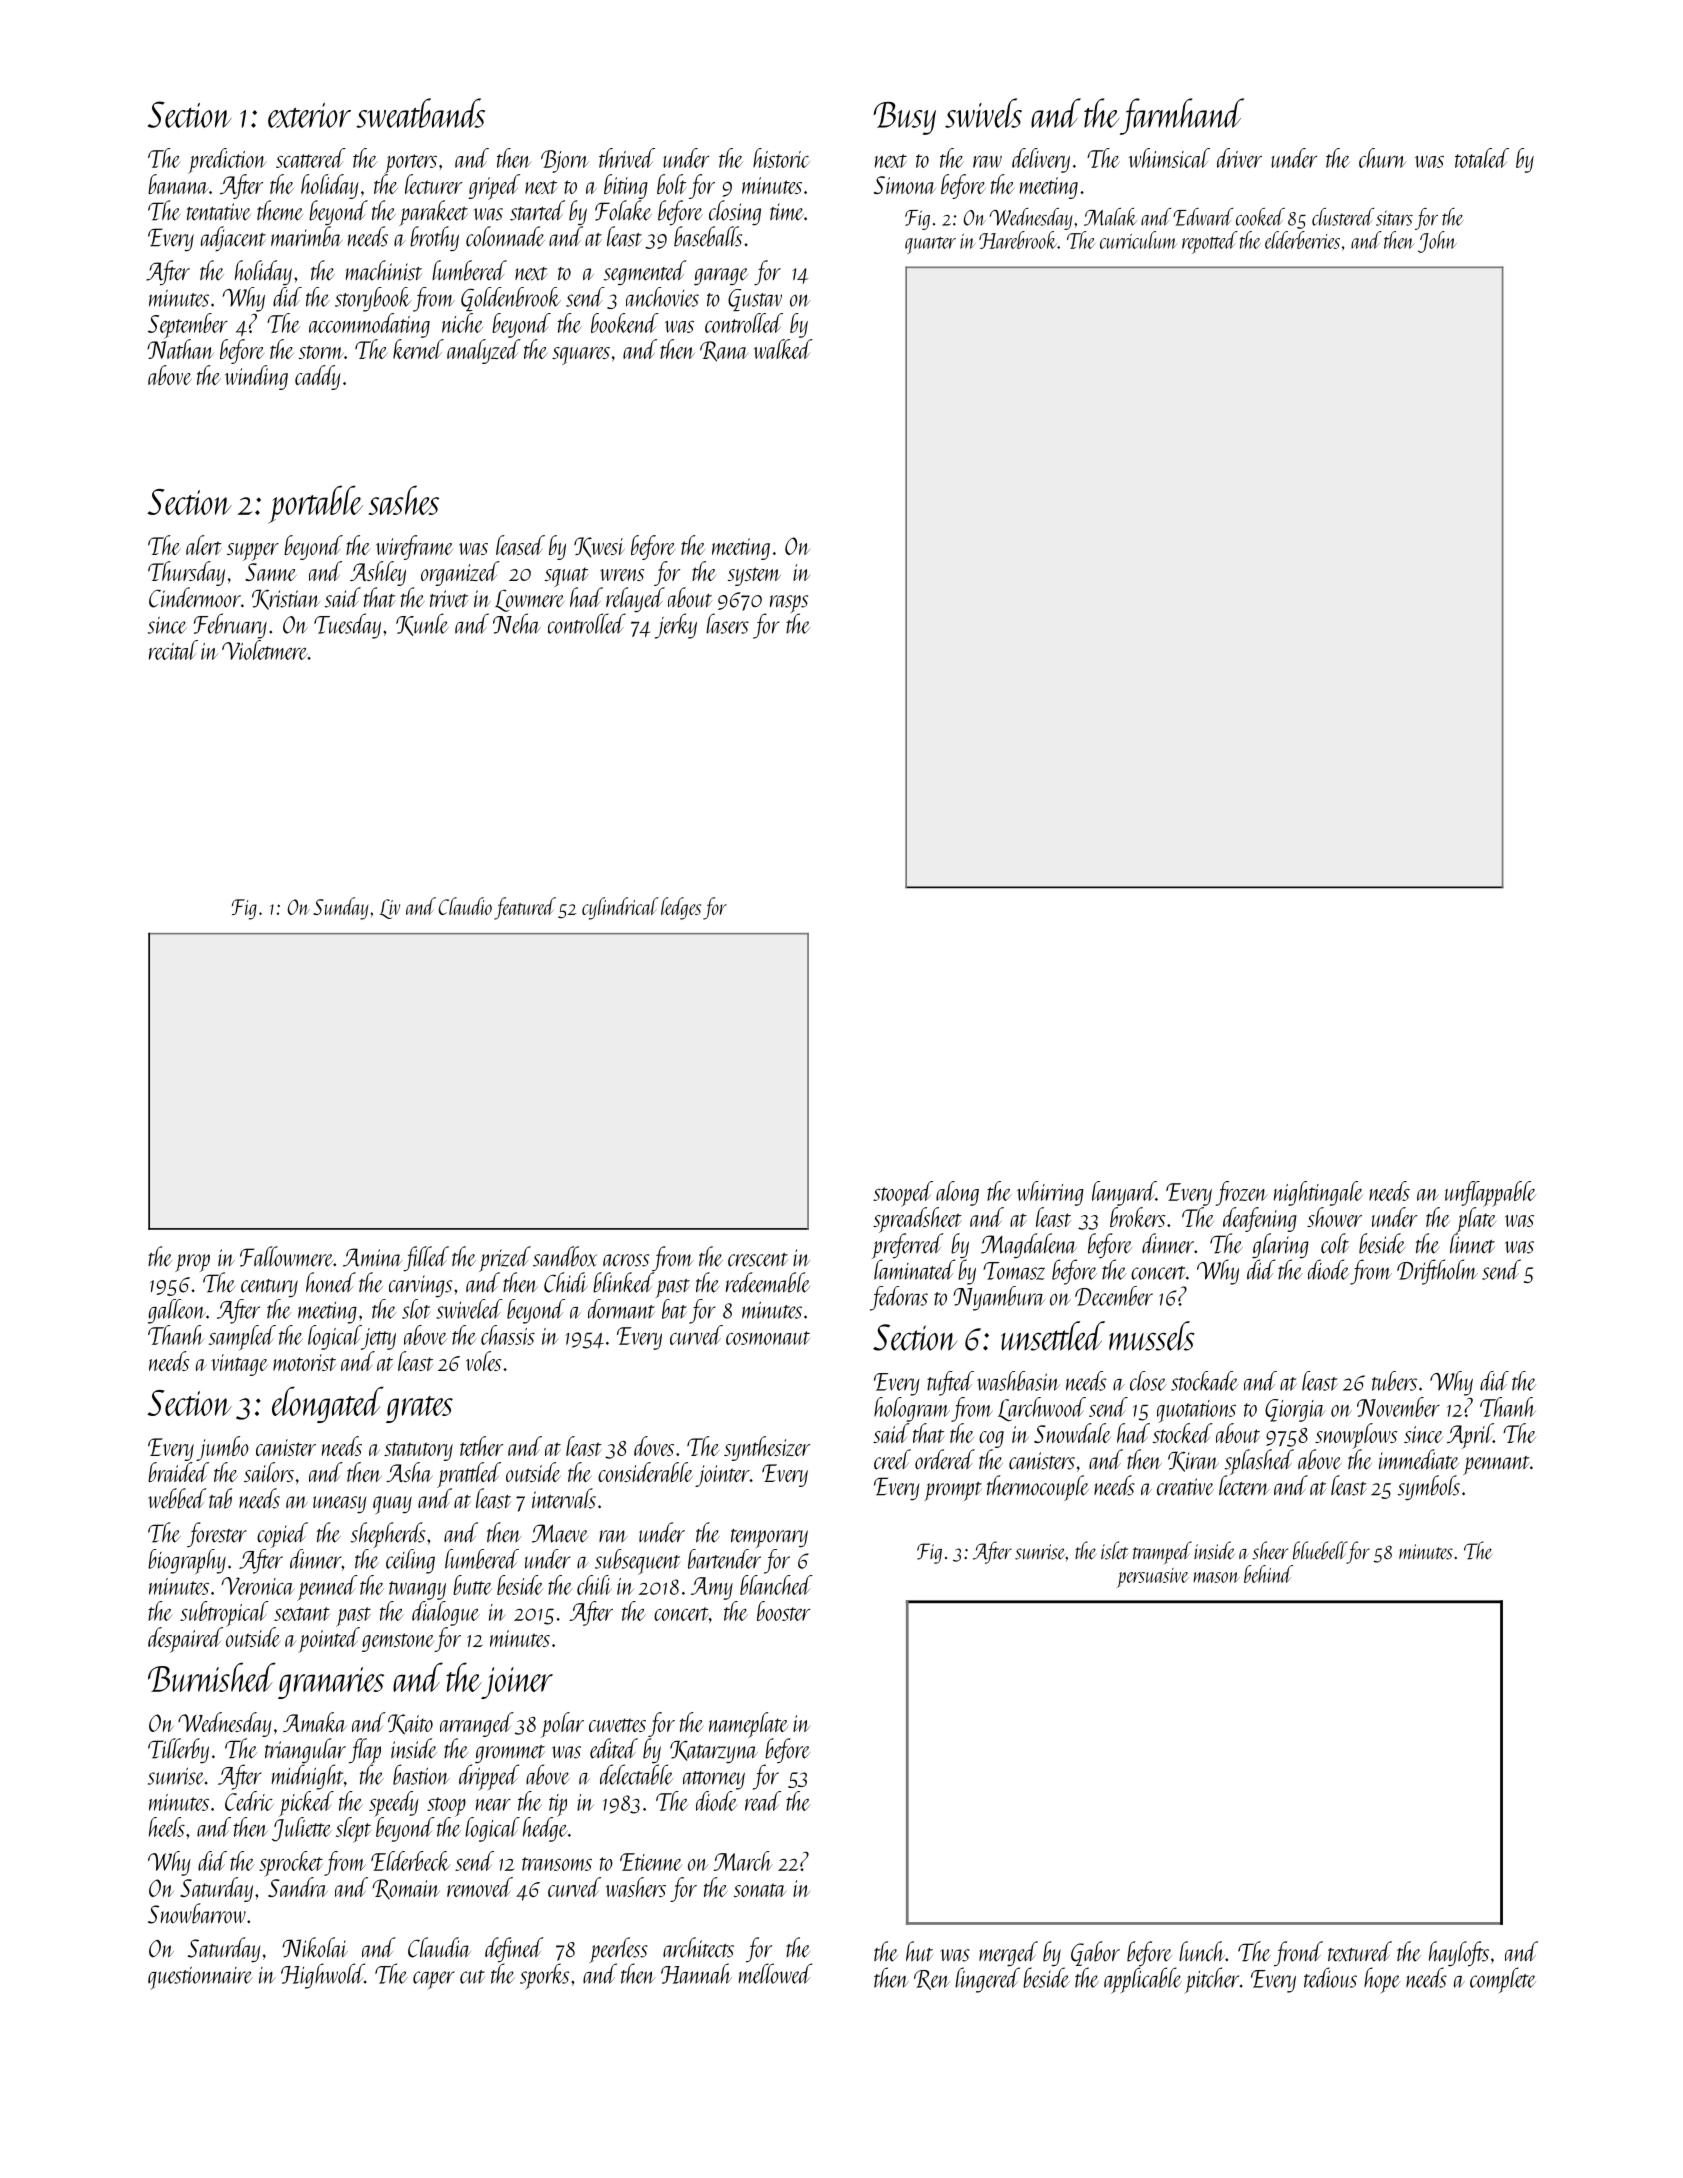 Image resolution: width=1683 pixels, height=2178 pixels. I want to click on caper, so click(434, 1980).
